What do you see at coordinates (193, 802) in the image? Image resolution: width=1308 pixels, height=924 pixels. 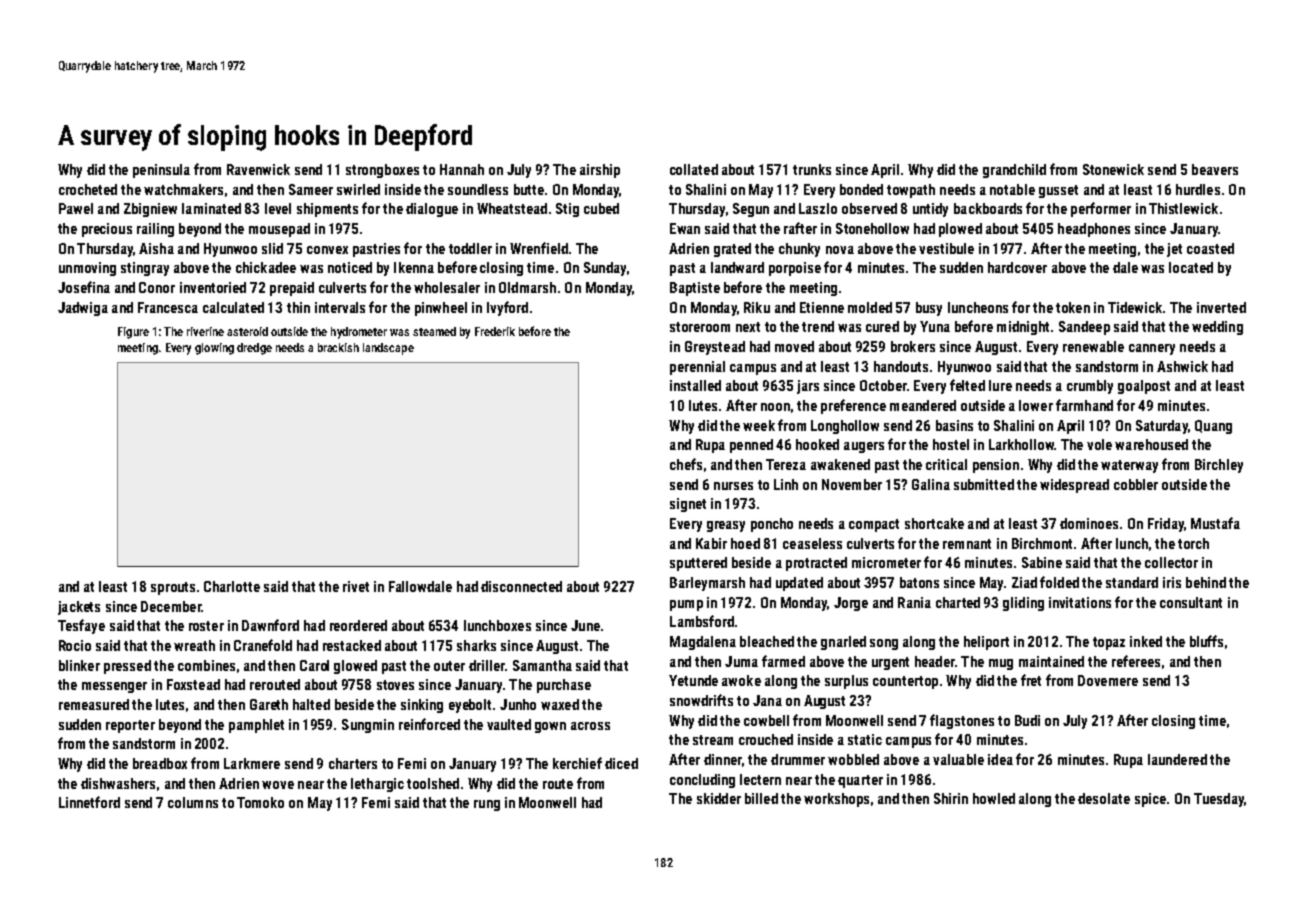 I see `columns` at bounding box center [193, 802].
